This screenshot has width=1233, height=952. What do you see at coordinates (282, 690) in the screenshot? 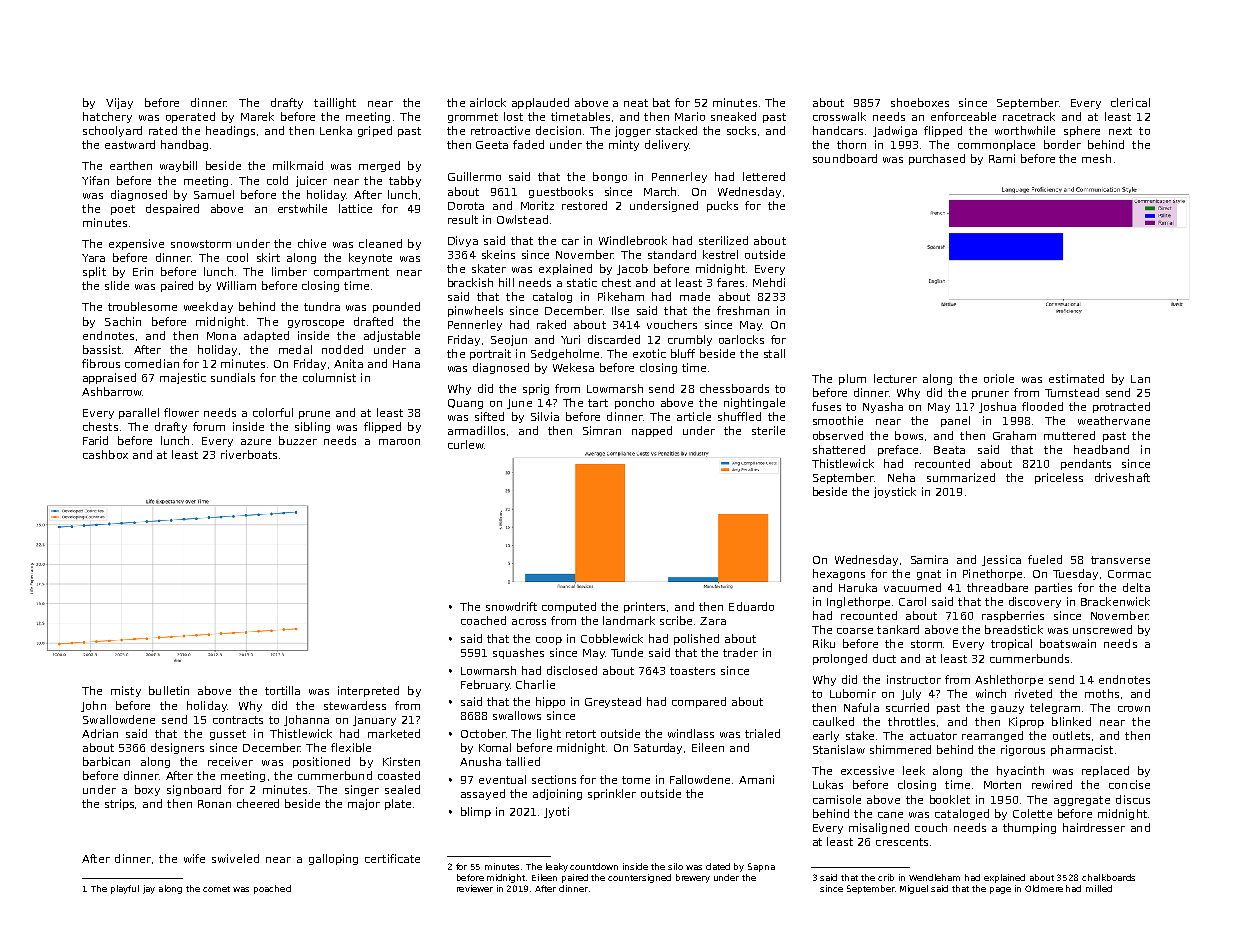
I see `tortilla` at bounding box center [282, 690].
